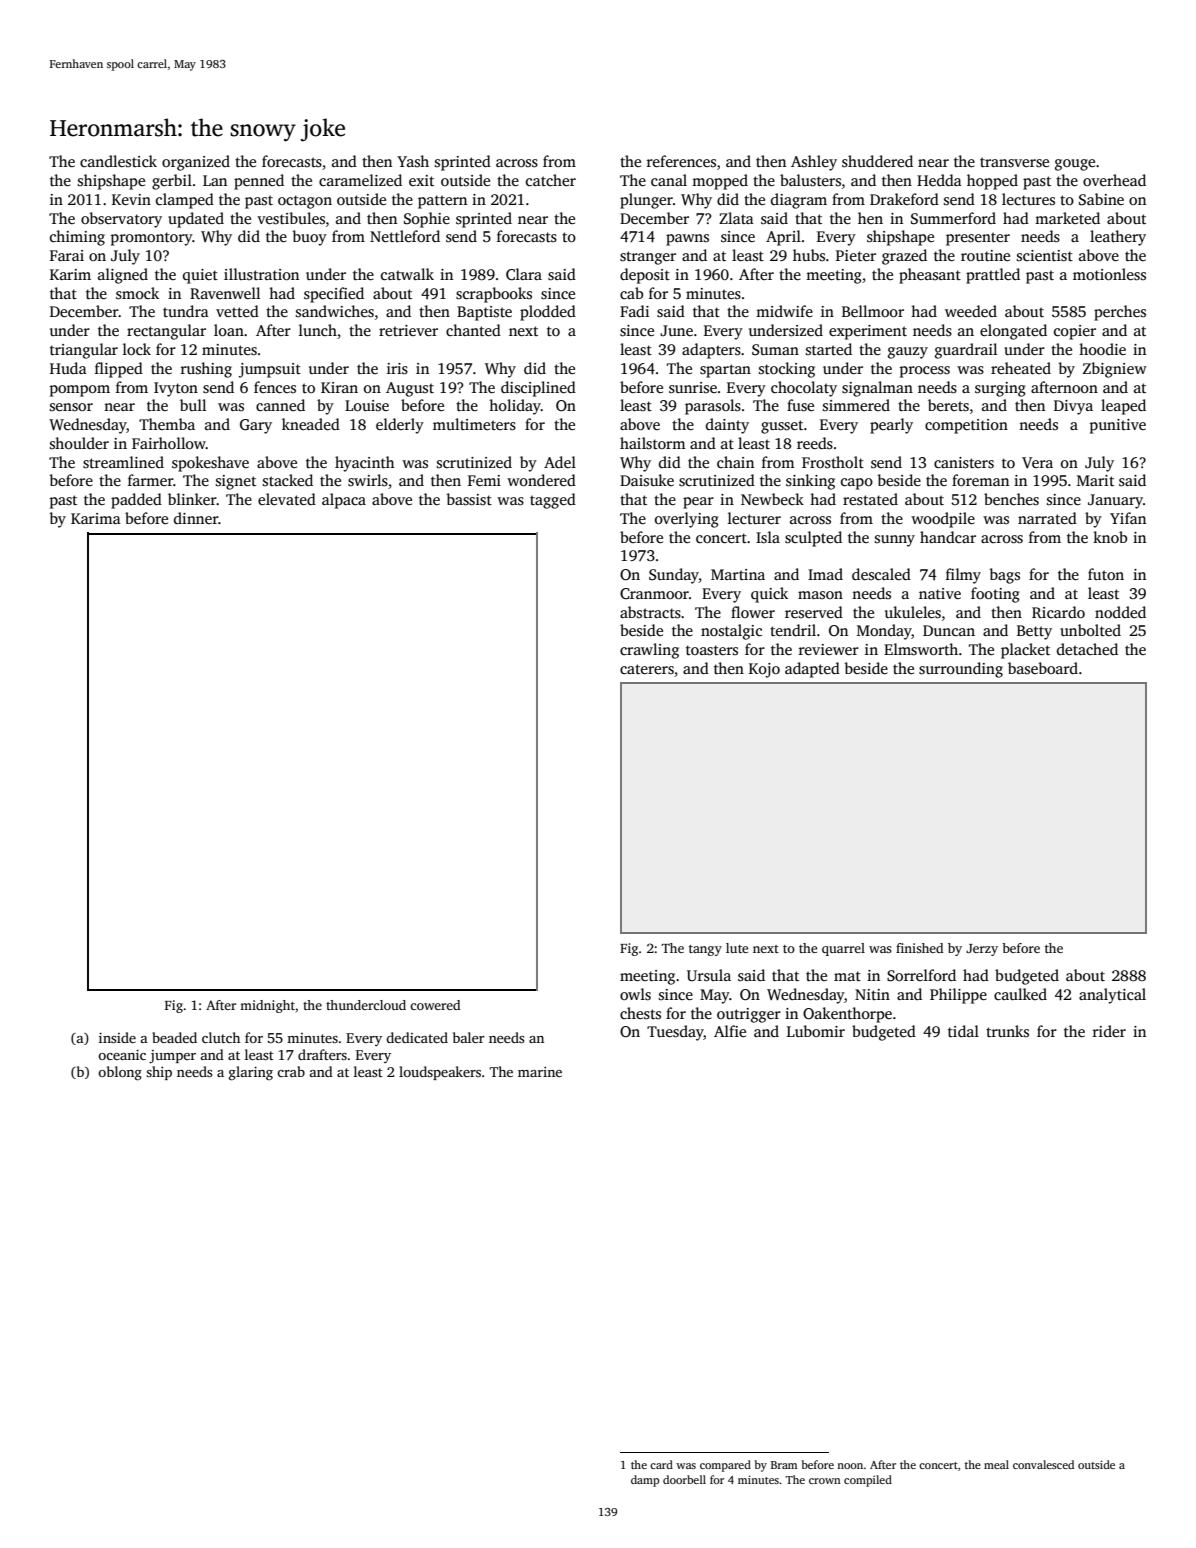  Describe the element at coordinates (647, 669) in the screenshot. I see `caterers` at that location.
